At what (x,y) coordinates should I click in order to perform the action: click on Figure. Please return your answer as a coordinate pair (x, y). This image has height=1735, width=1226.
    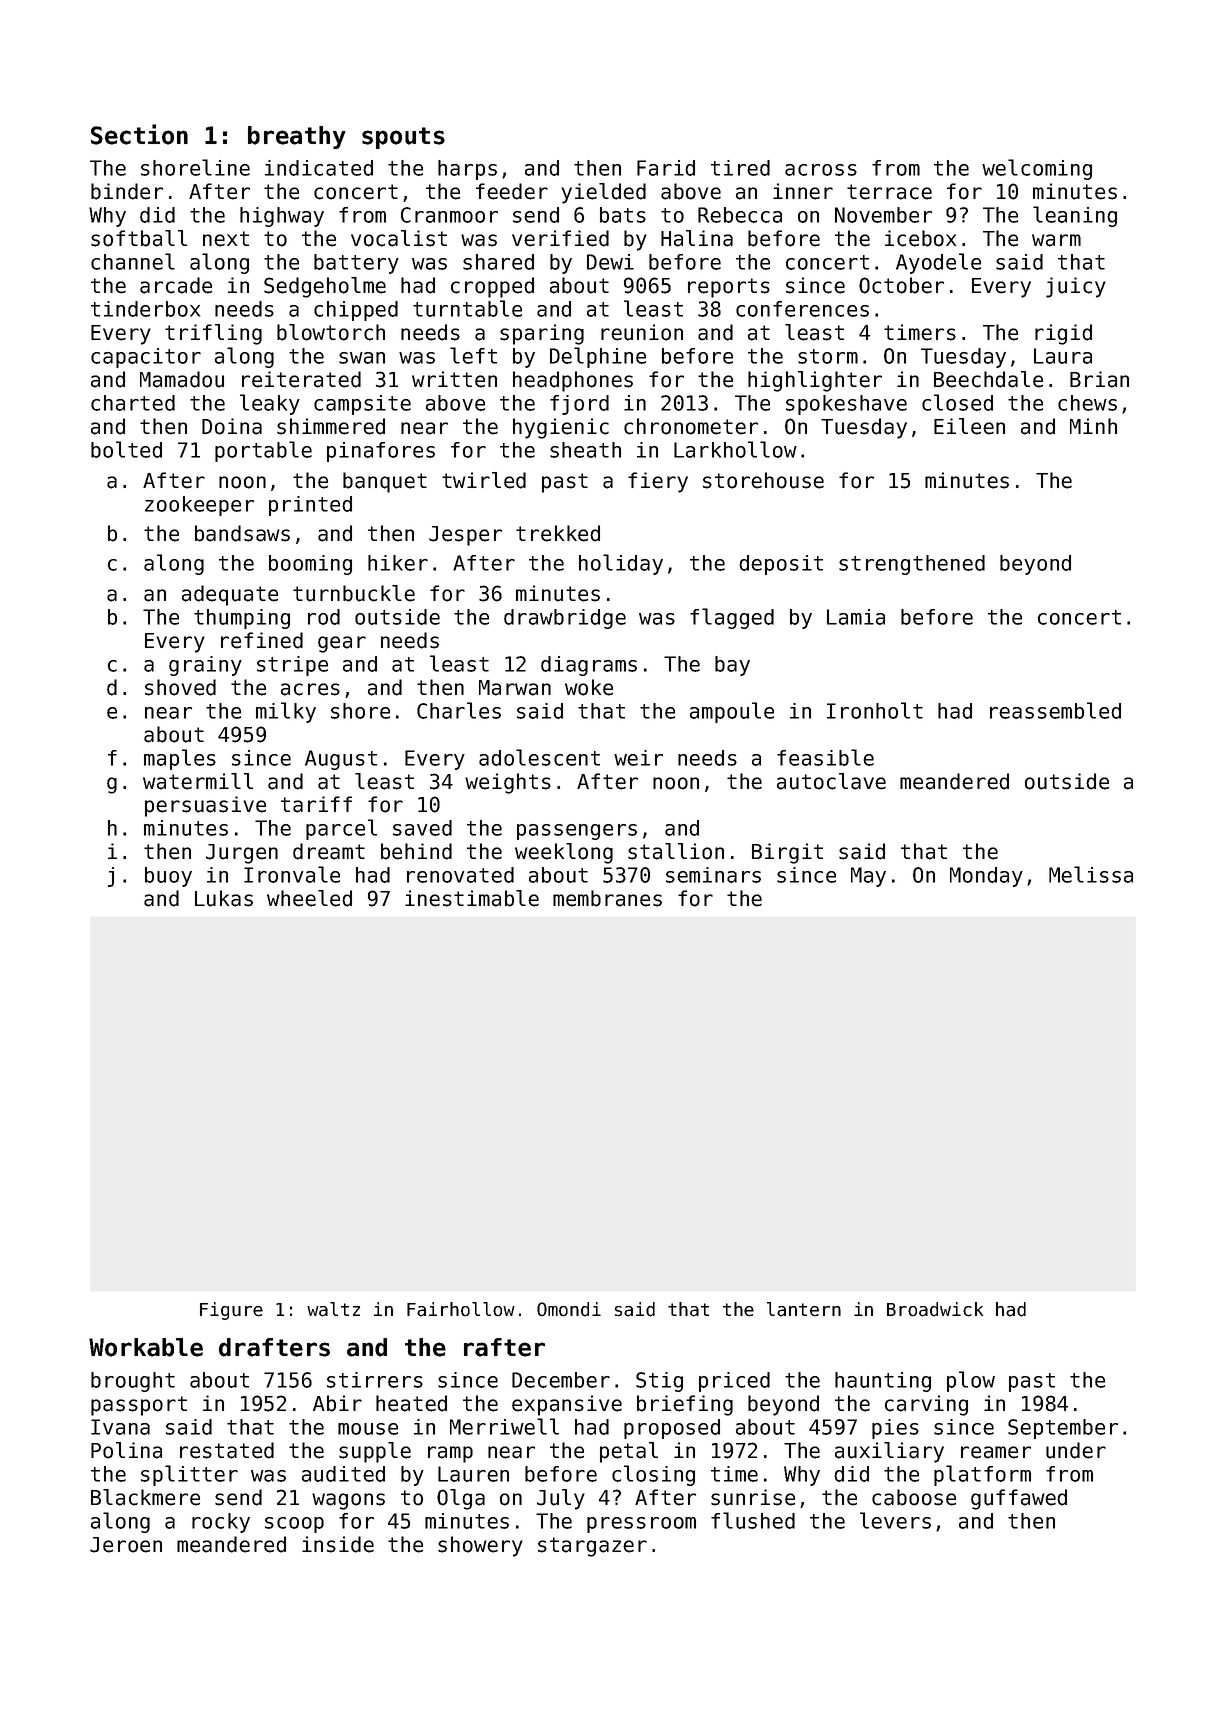
    Looking at the image, I should click on (231, 1311).
